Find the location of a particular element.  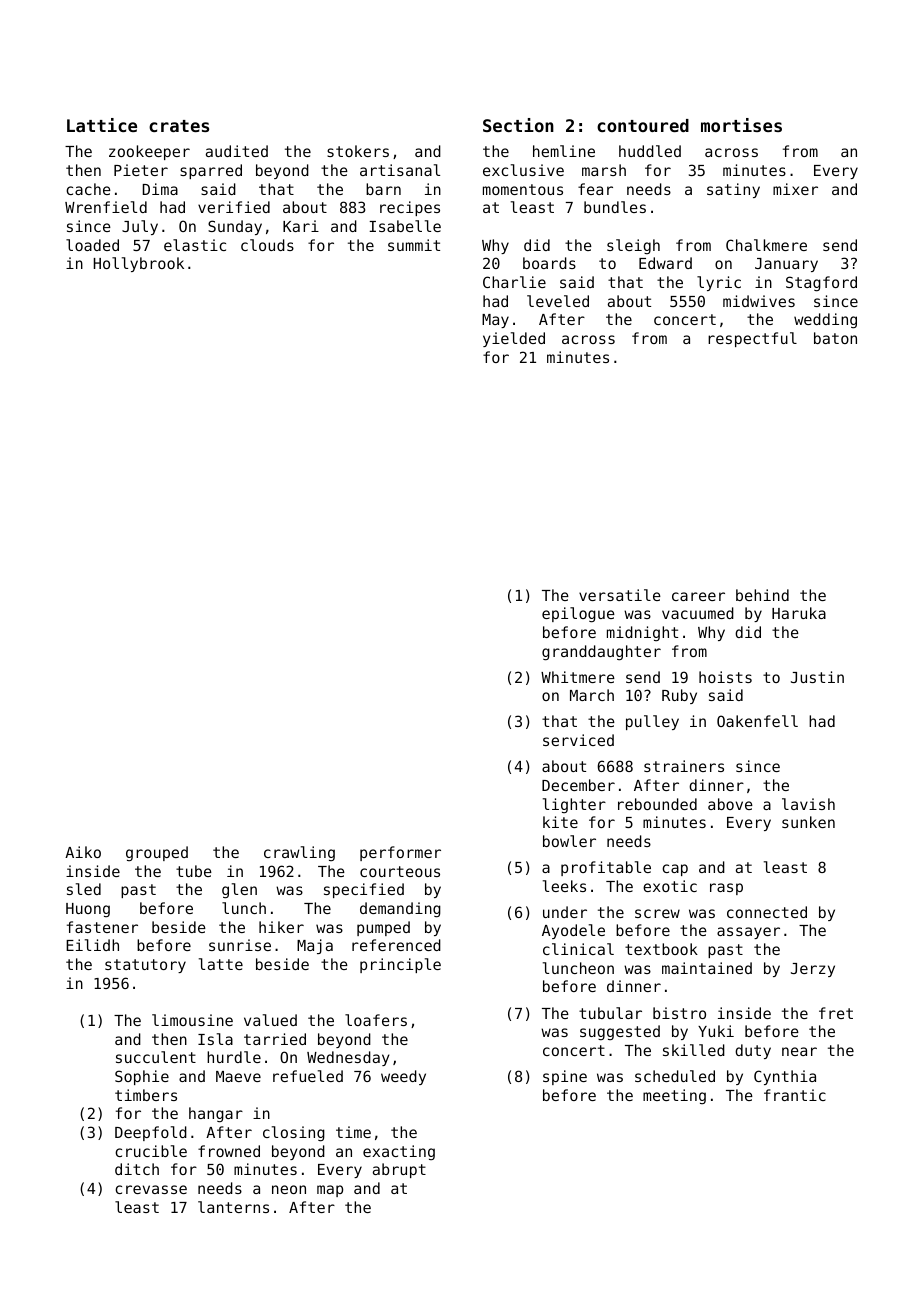

stokers is located at coordinates (358, 151).
